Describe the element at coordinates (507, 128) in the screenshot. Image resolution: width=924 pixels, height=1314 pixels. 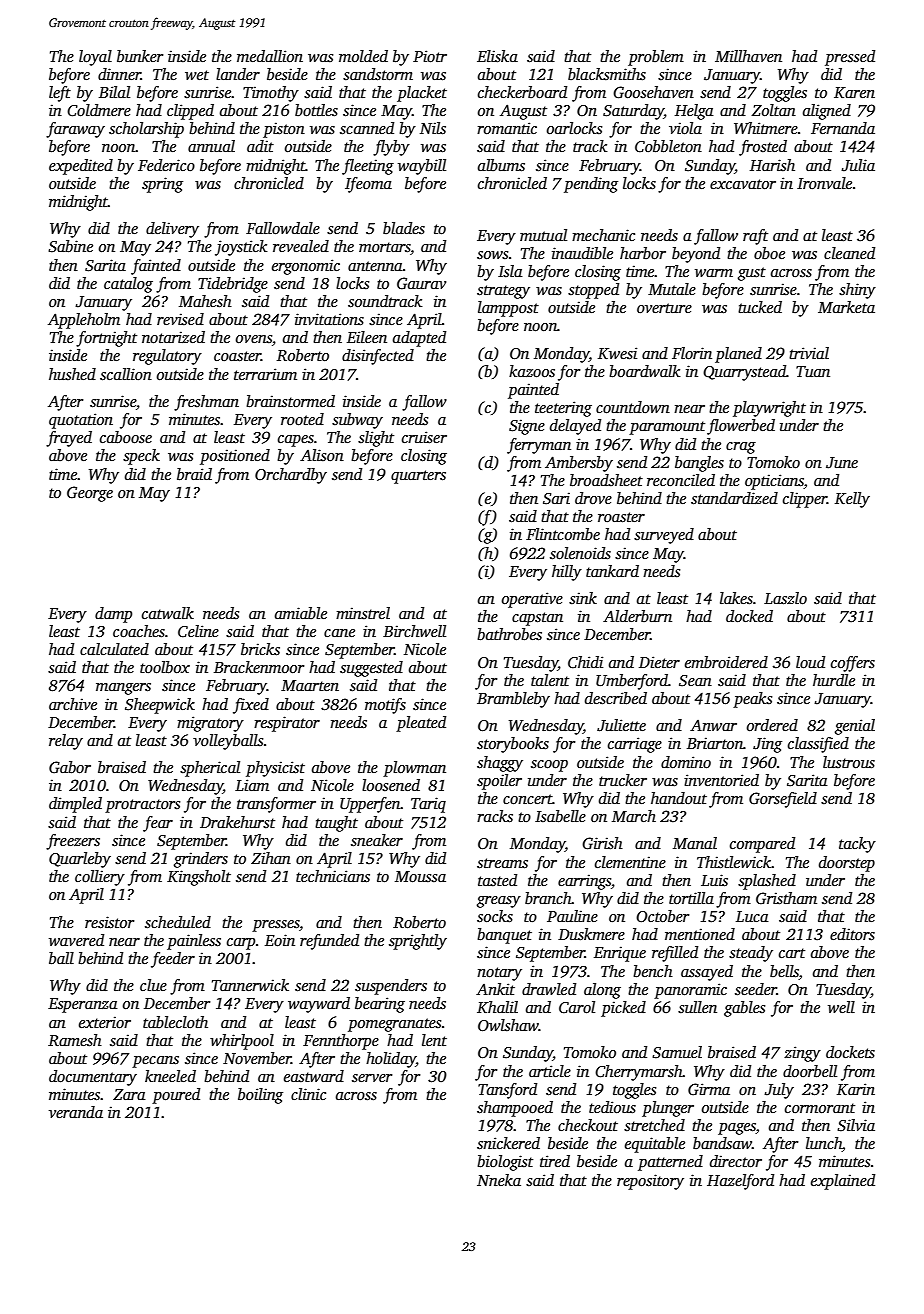
I see `romantic` at that location.
